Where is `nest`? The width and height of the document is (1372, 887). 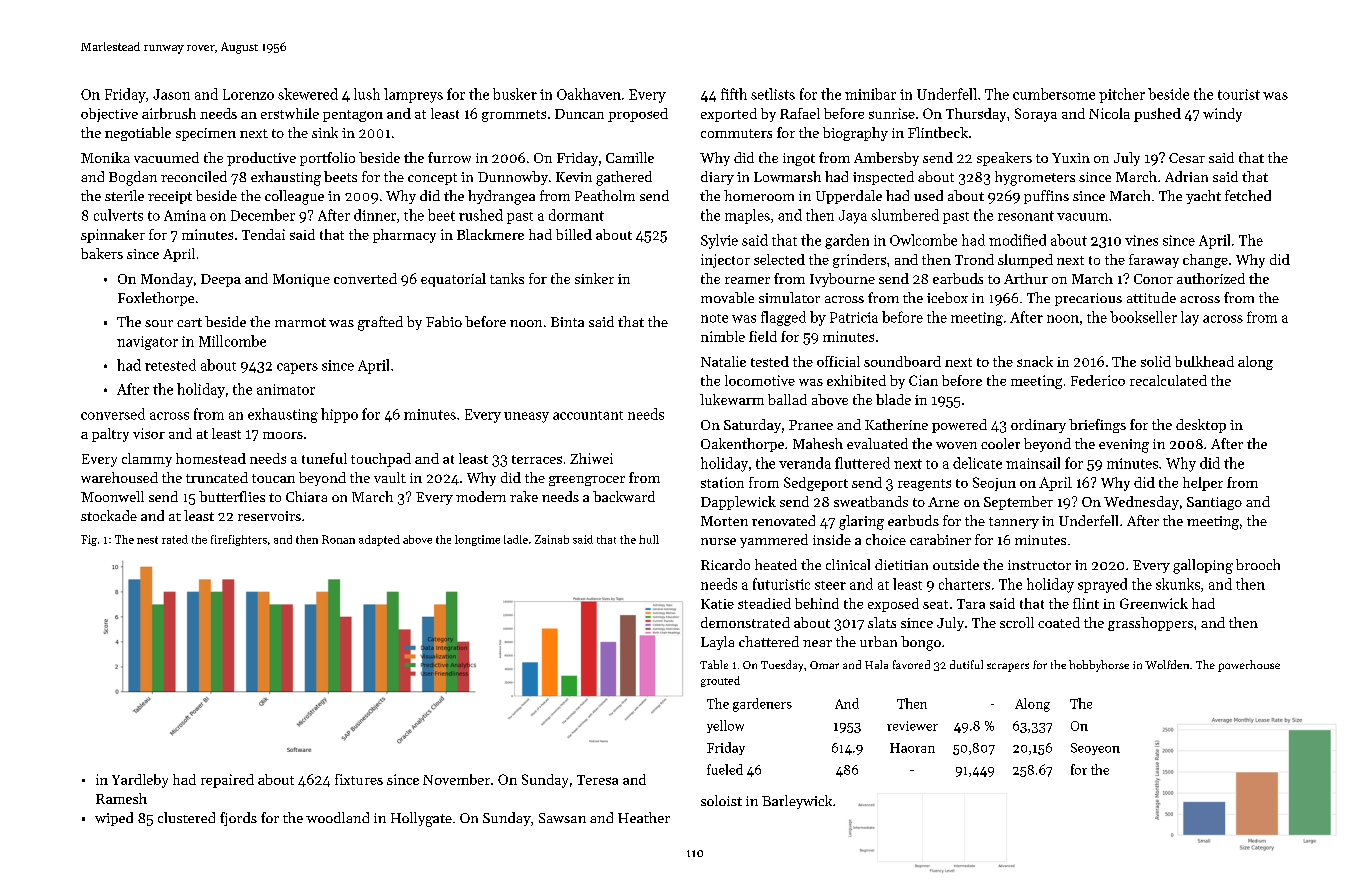
nest is located at coordinates (147, 540).
